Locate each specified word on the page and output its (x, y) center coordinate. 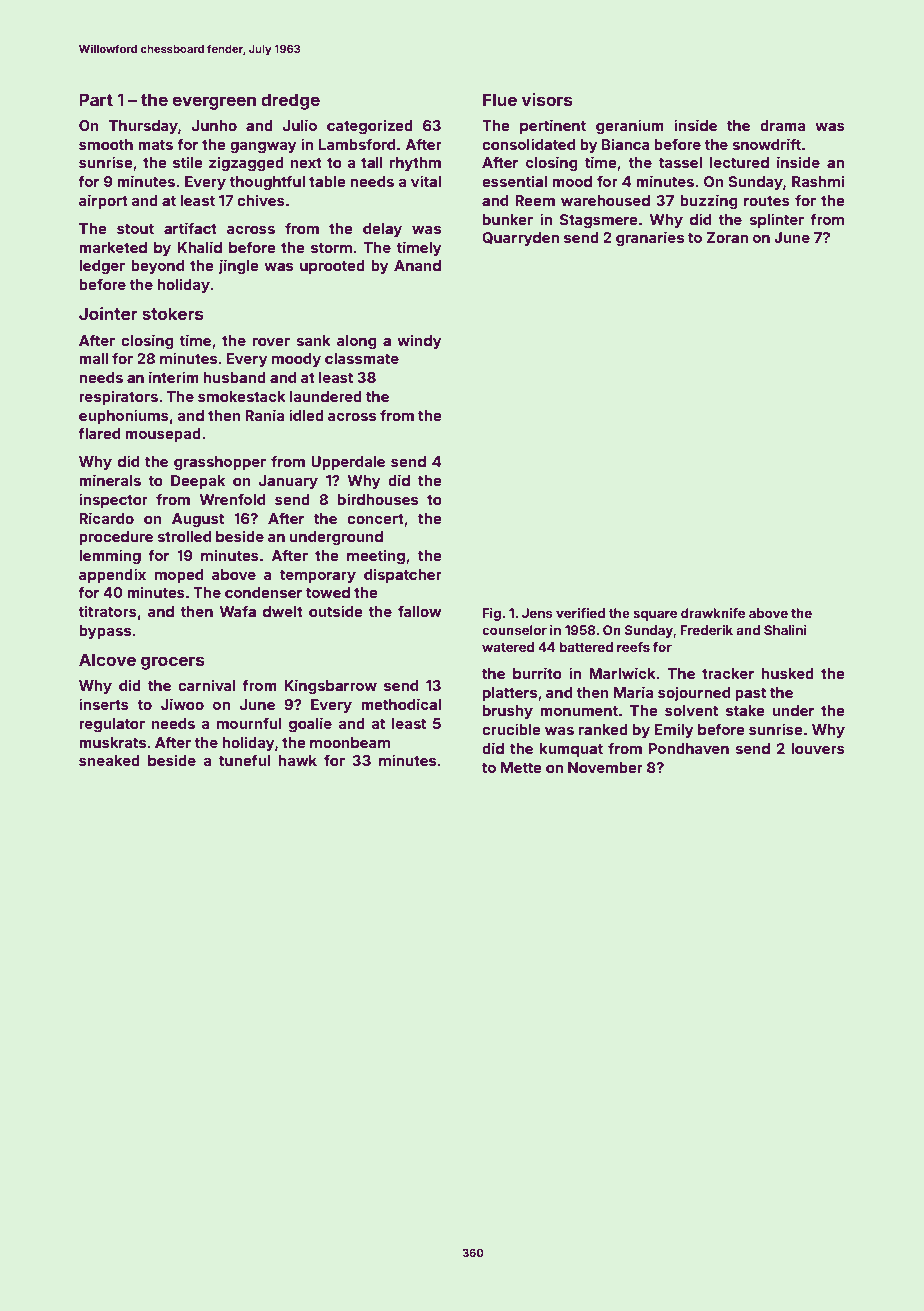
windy (419, 341)
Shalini (785, 630)
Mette (521, 767)
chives (261, 200)
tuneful (244, 760)
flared (99, 433)
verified (580, 613)
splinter (776, 220)
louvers (818, 748)
